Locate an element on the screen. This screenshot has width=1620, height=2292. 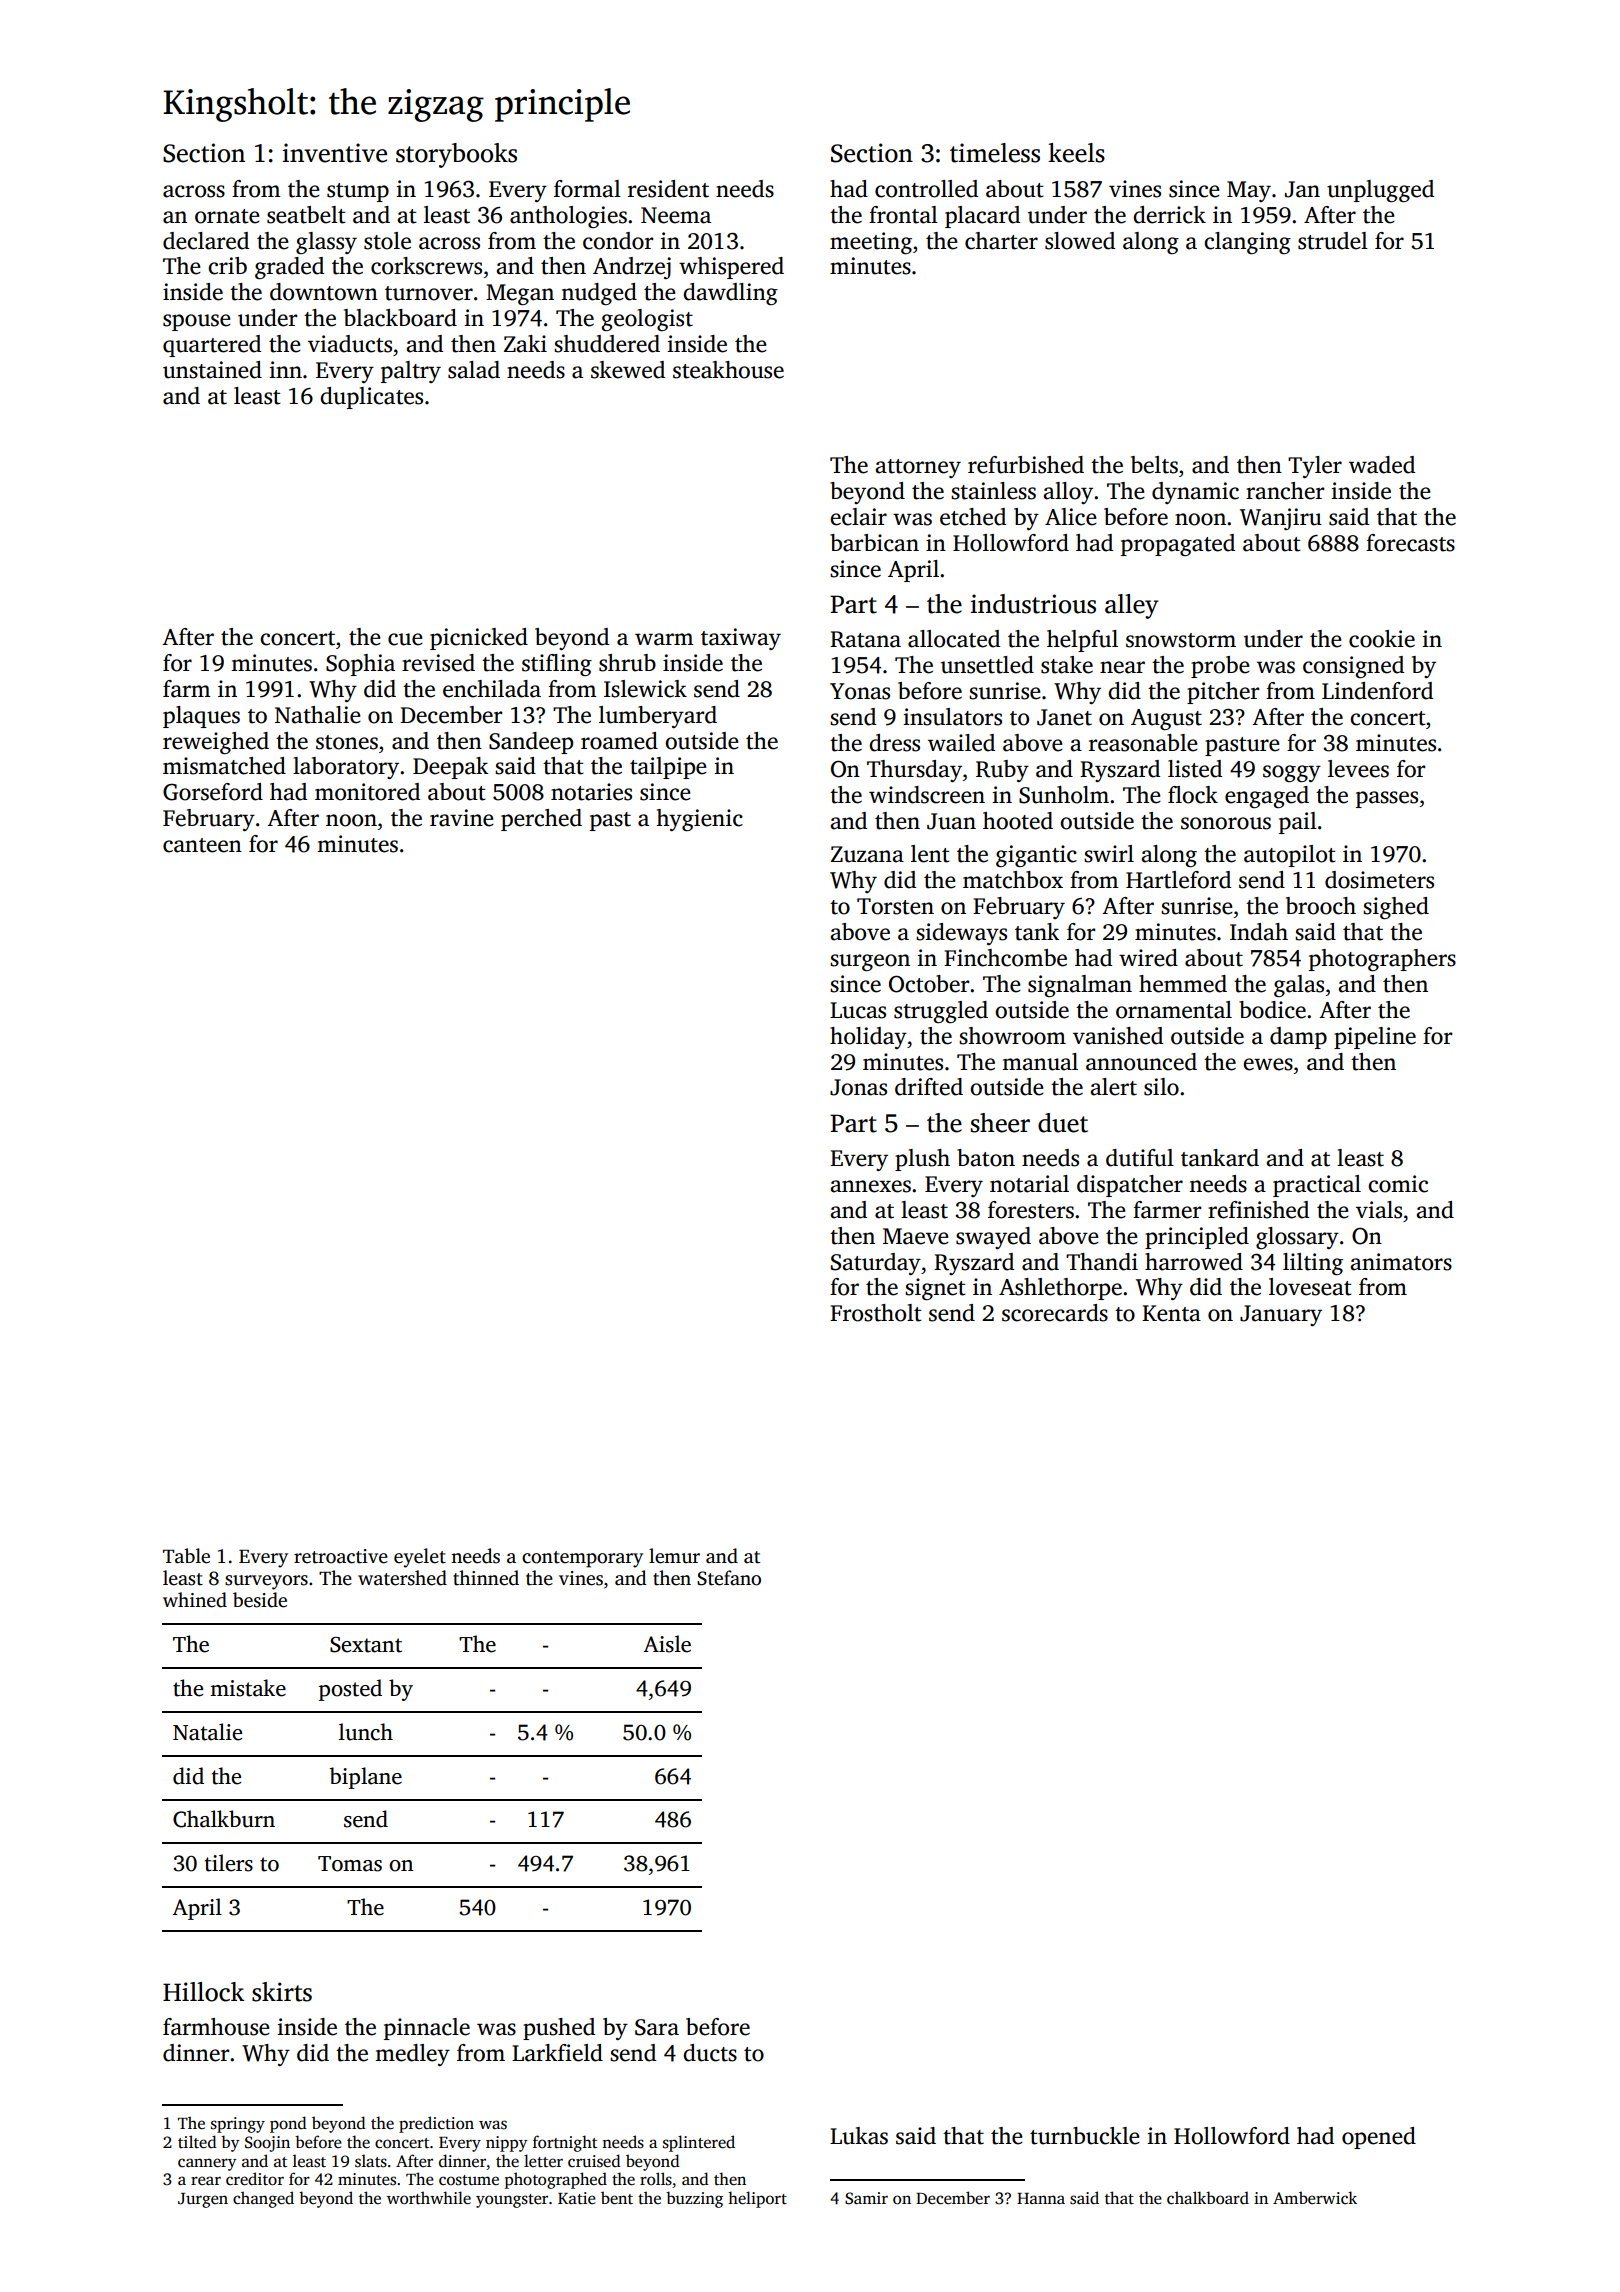
Table is located at coordinates (186, 1556).
